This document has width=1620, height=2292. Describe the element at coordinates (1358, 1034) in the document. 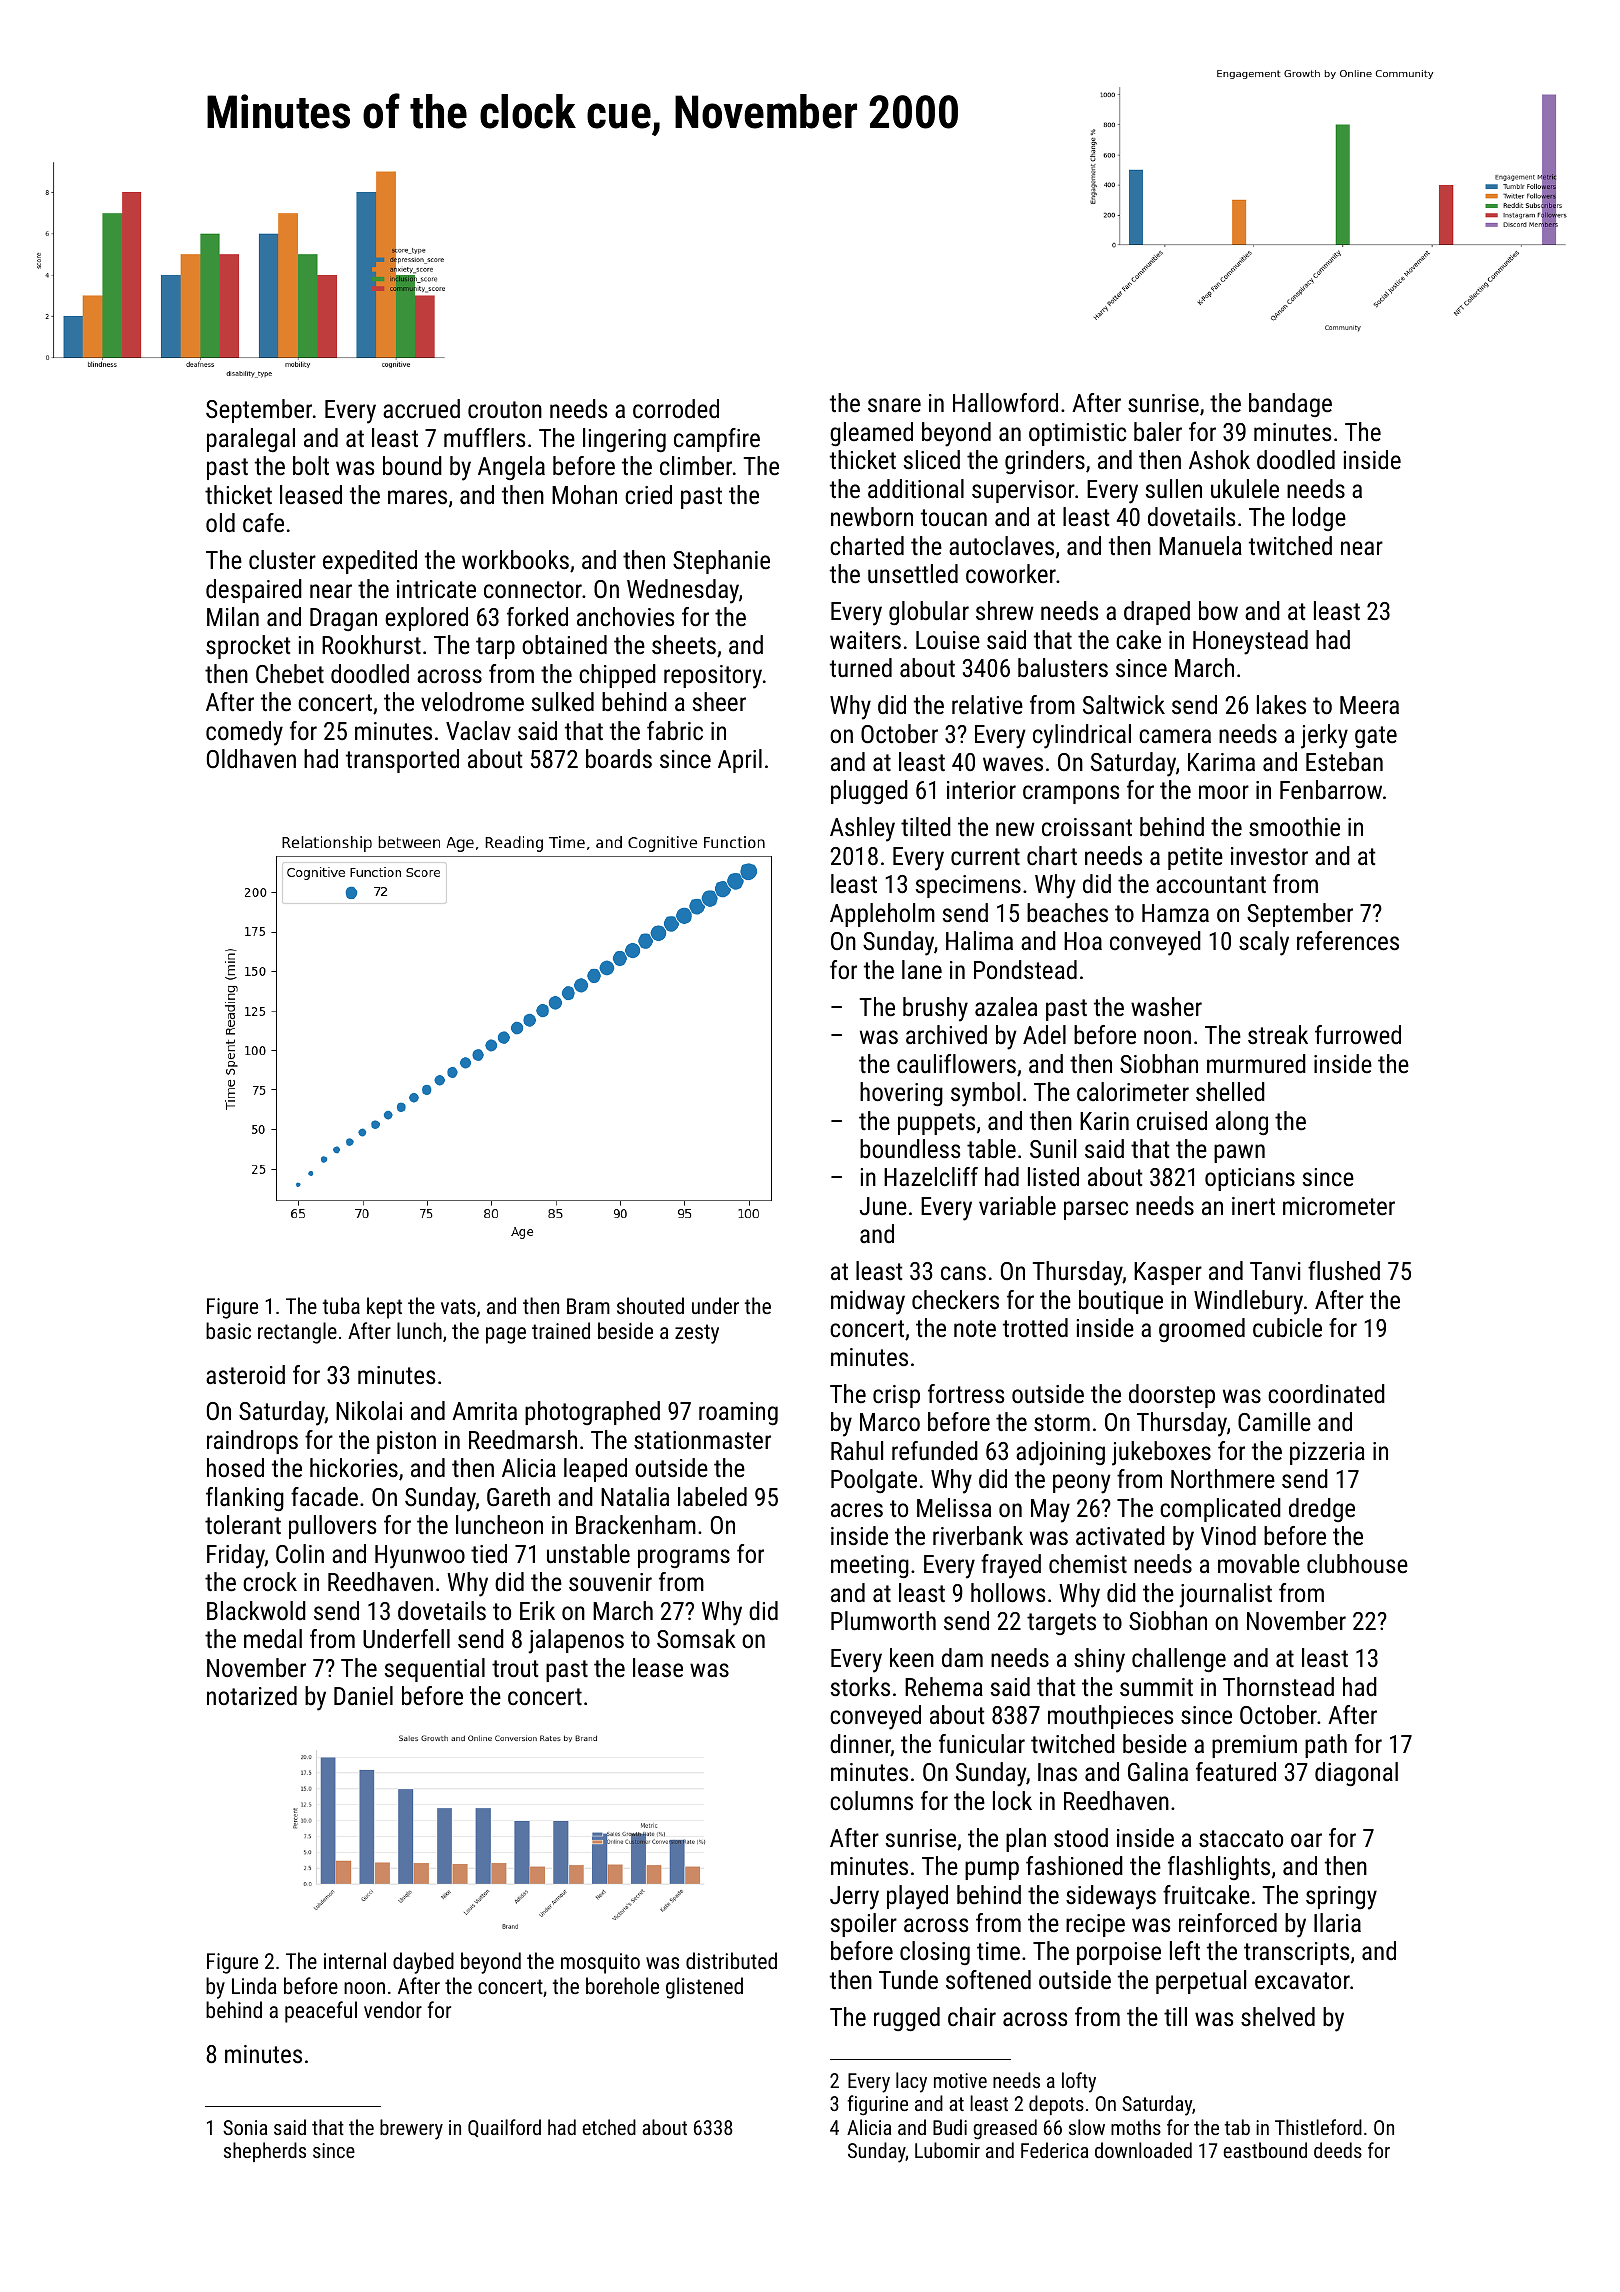

I see `furrowed` at that location.
